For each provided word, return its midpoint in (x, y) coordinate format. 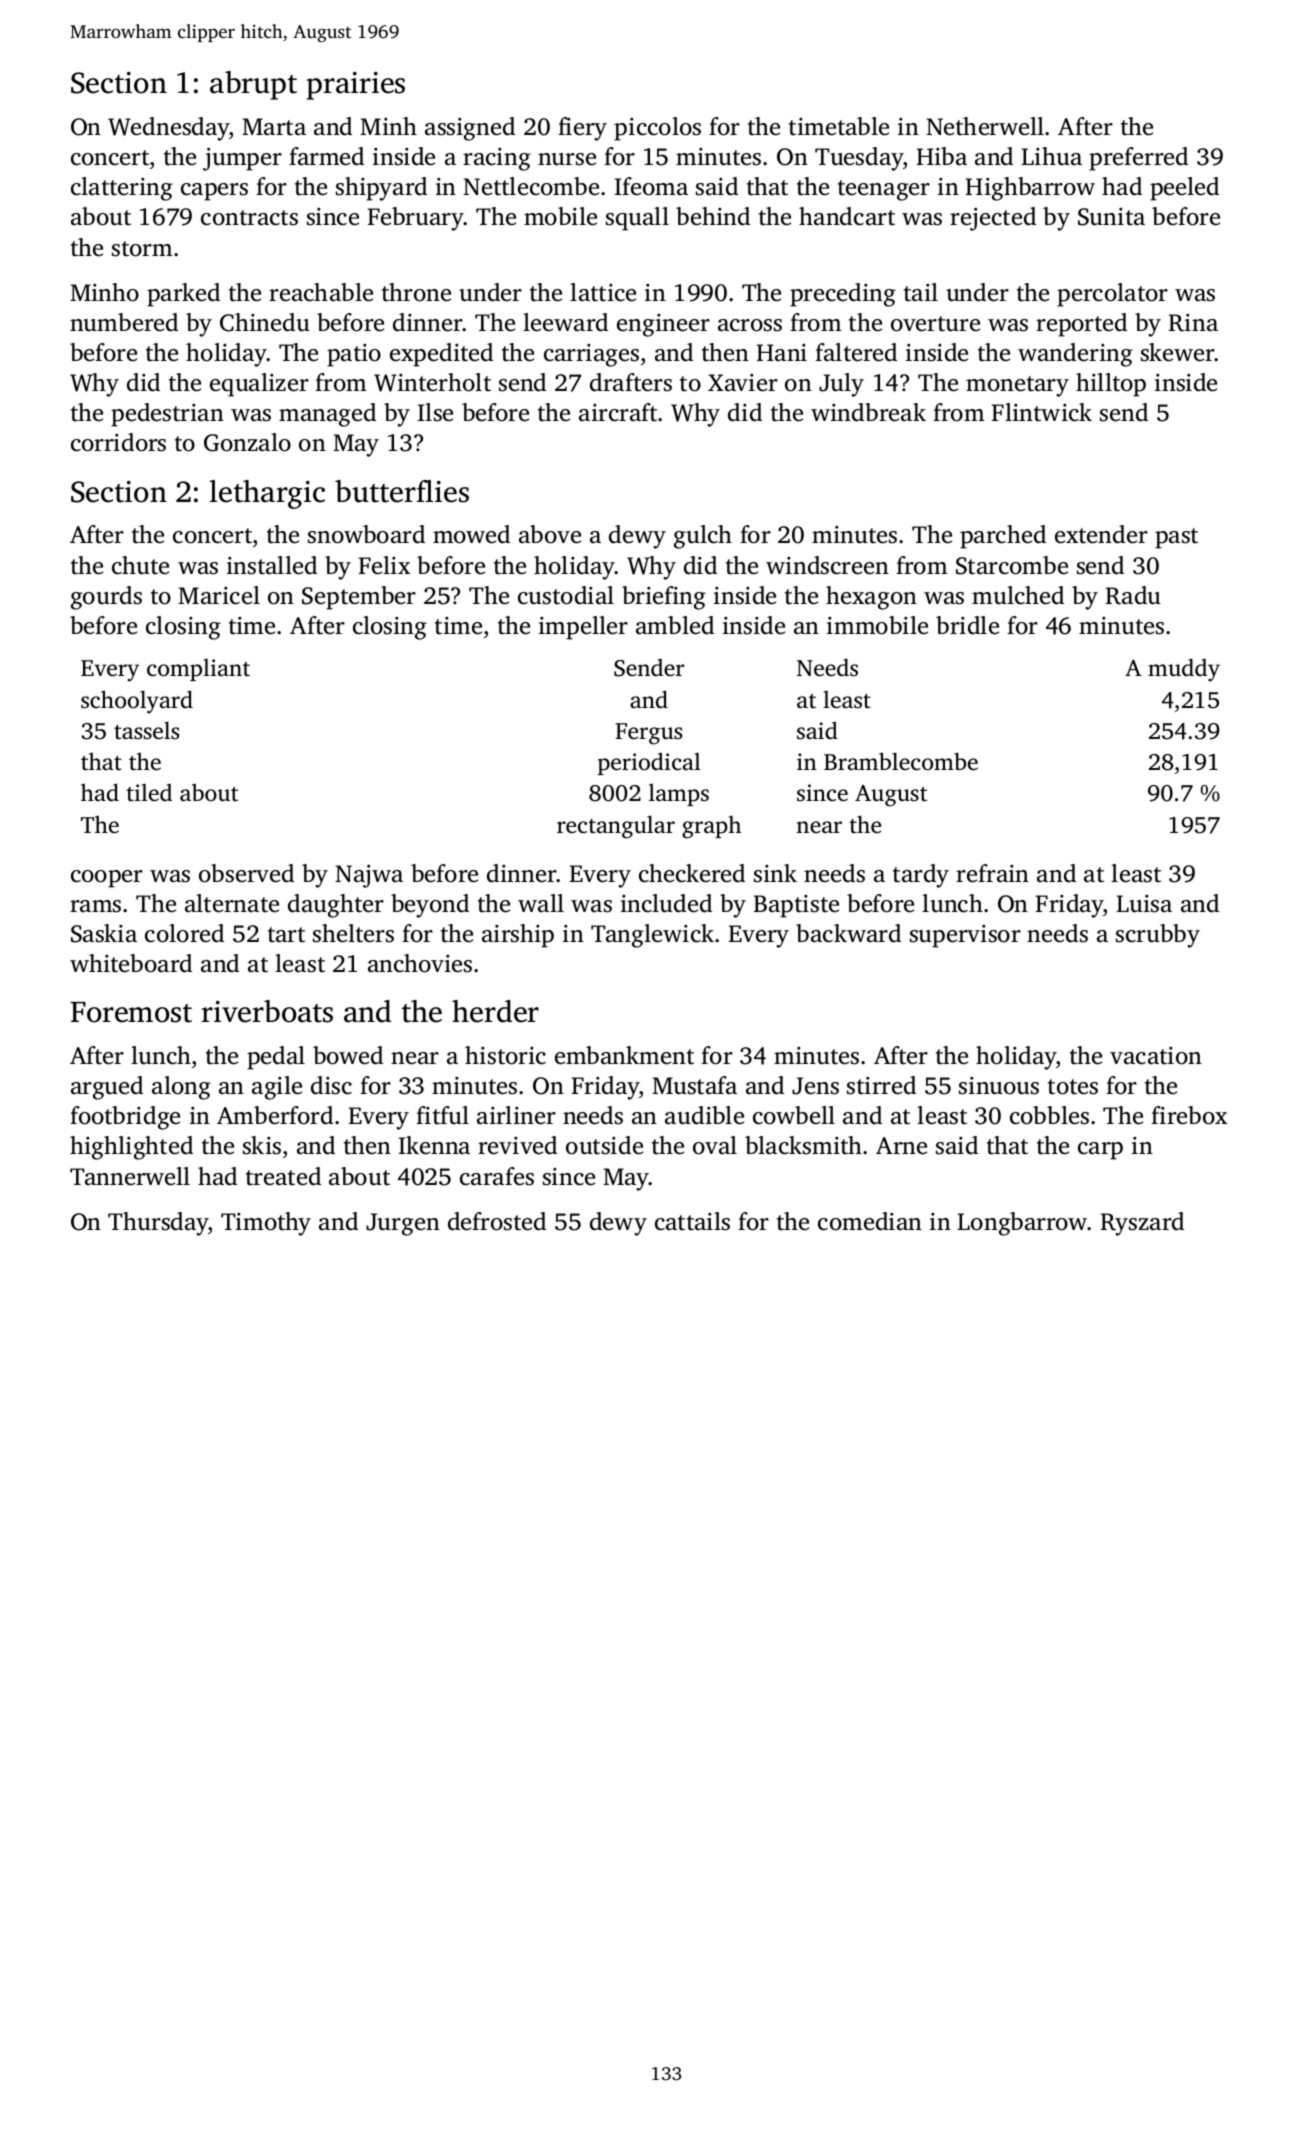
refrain (992, 873)
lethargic (267, 494)
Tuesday (859, 159)
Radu (1133, 595)
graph (711, 827)
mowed (471, 534)
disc (331, 1085)
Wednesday (169, 129)
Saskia (104, 933)
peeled (1184, 189)
